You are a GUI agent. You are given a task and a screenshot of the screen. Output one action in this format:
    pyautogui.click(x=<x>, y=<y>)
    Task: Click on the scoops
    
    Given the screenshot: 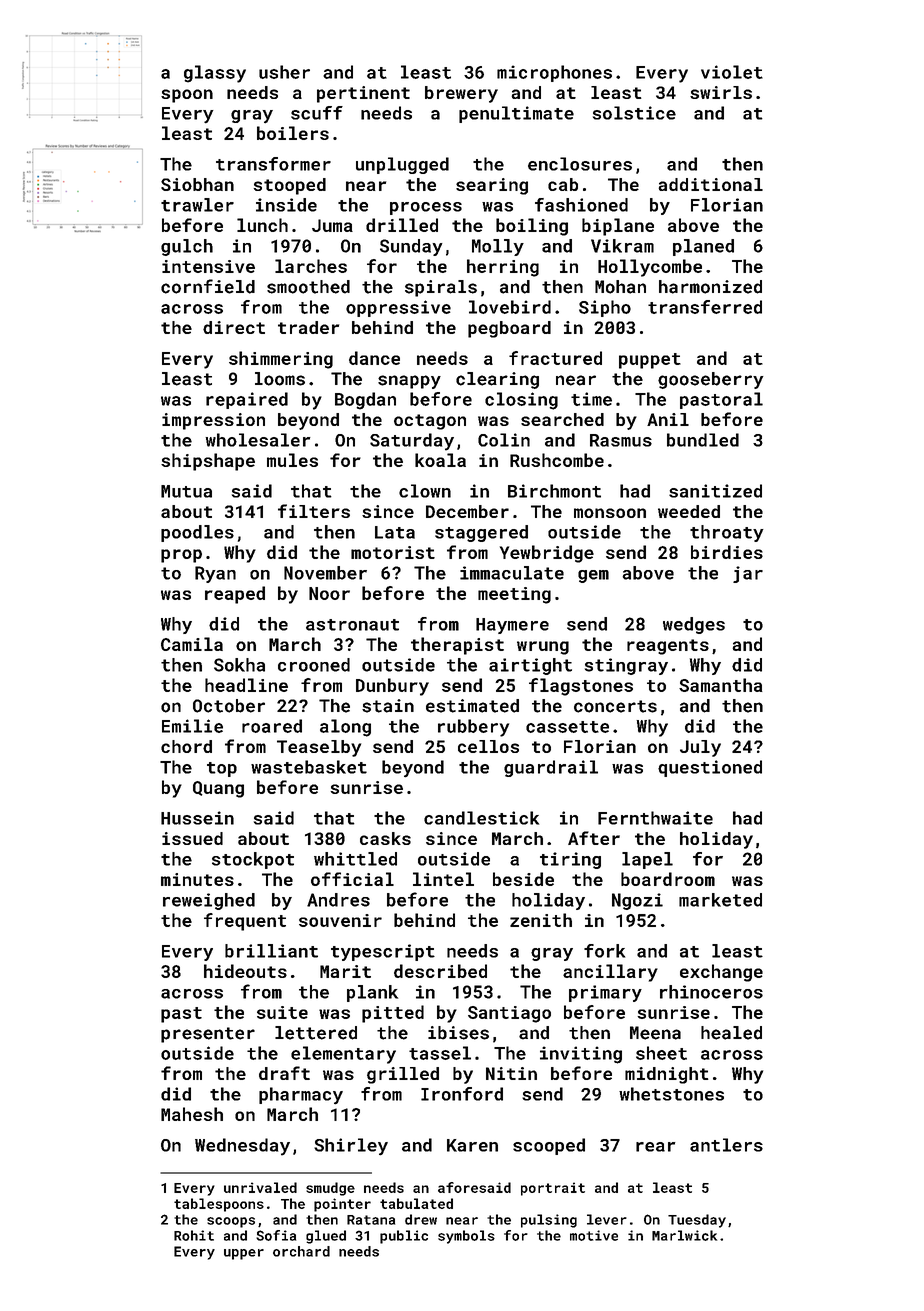 What is the action you would take?
    pyautogui.click(x=231, y=1222)
